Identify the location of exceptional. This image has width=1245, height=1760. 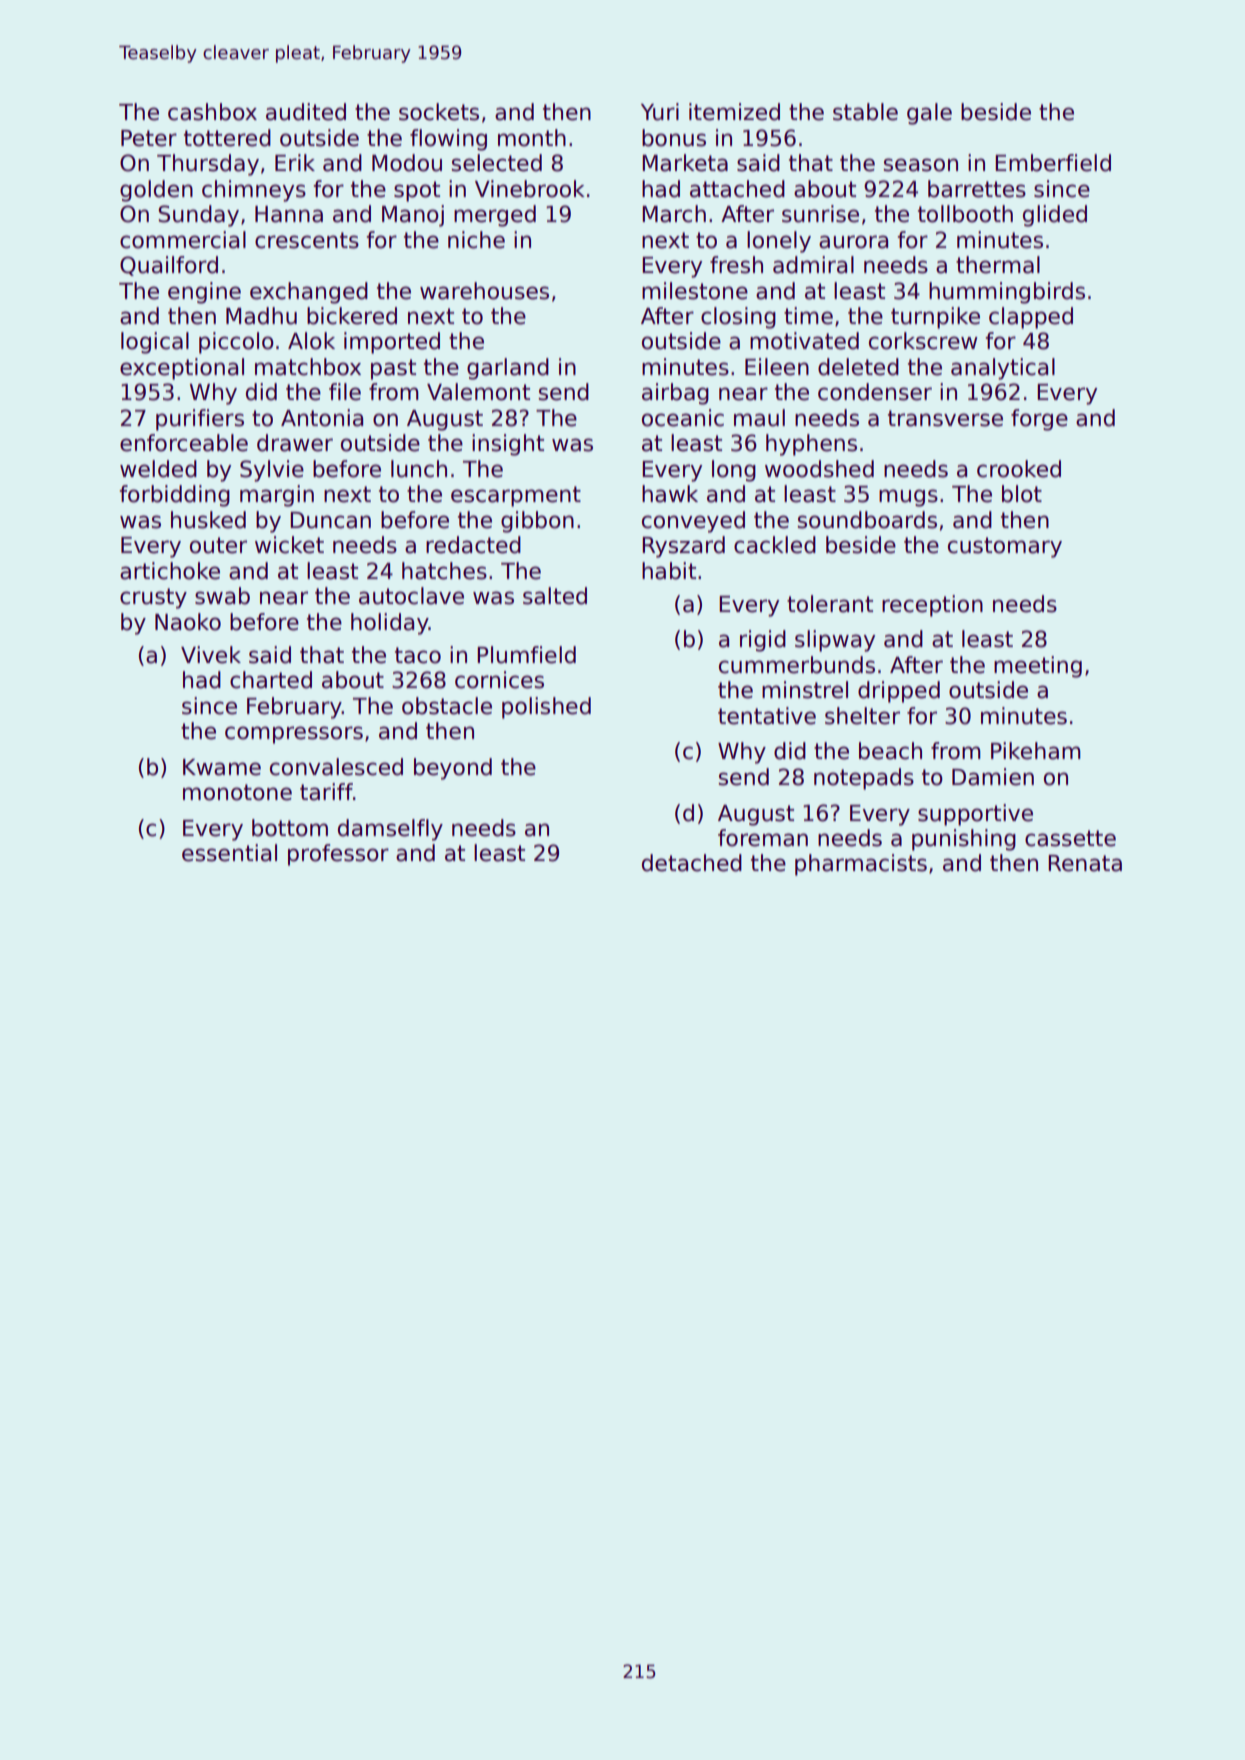
(182, 369).
